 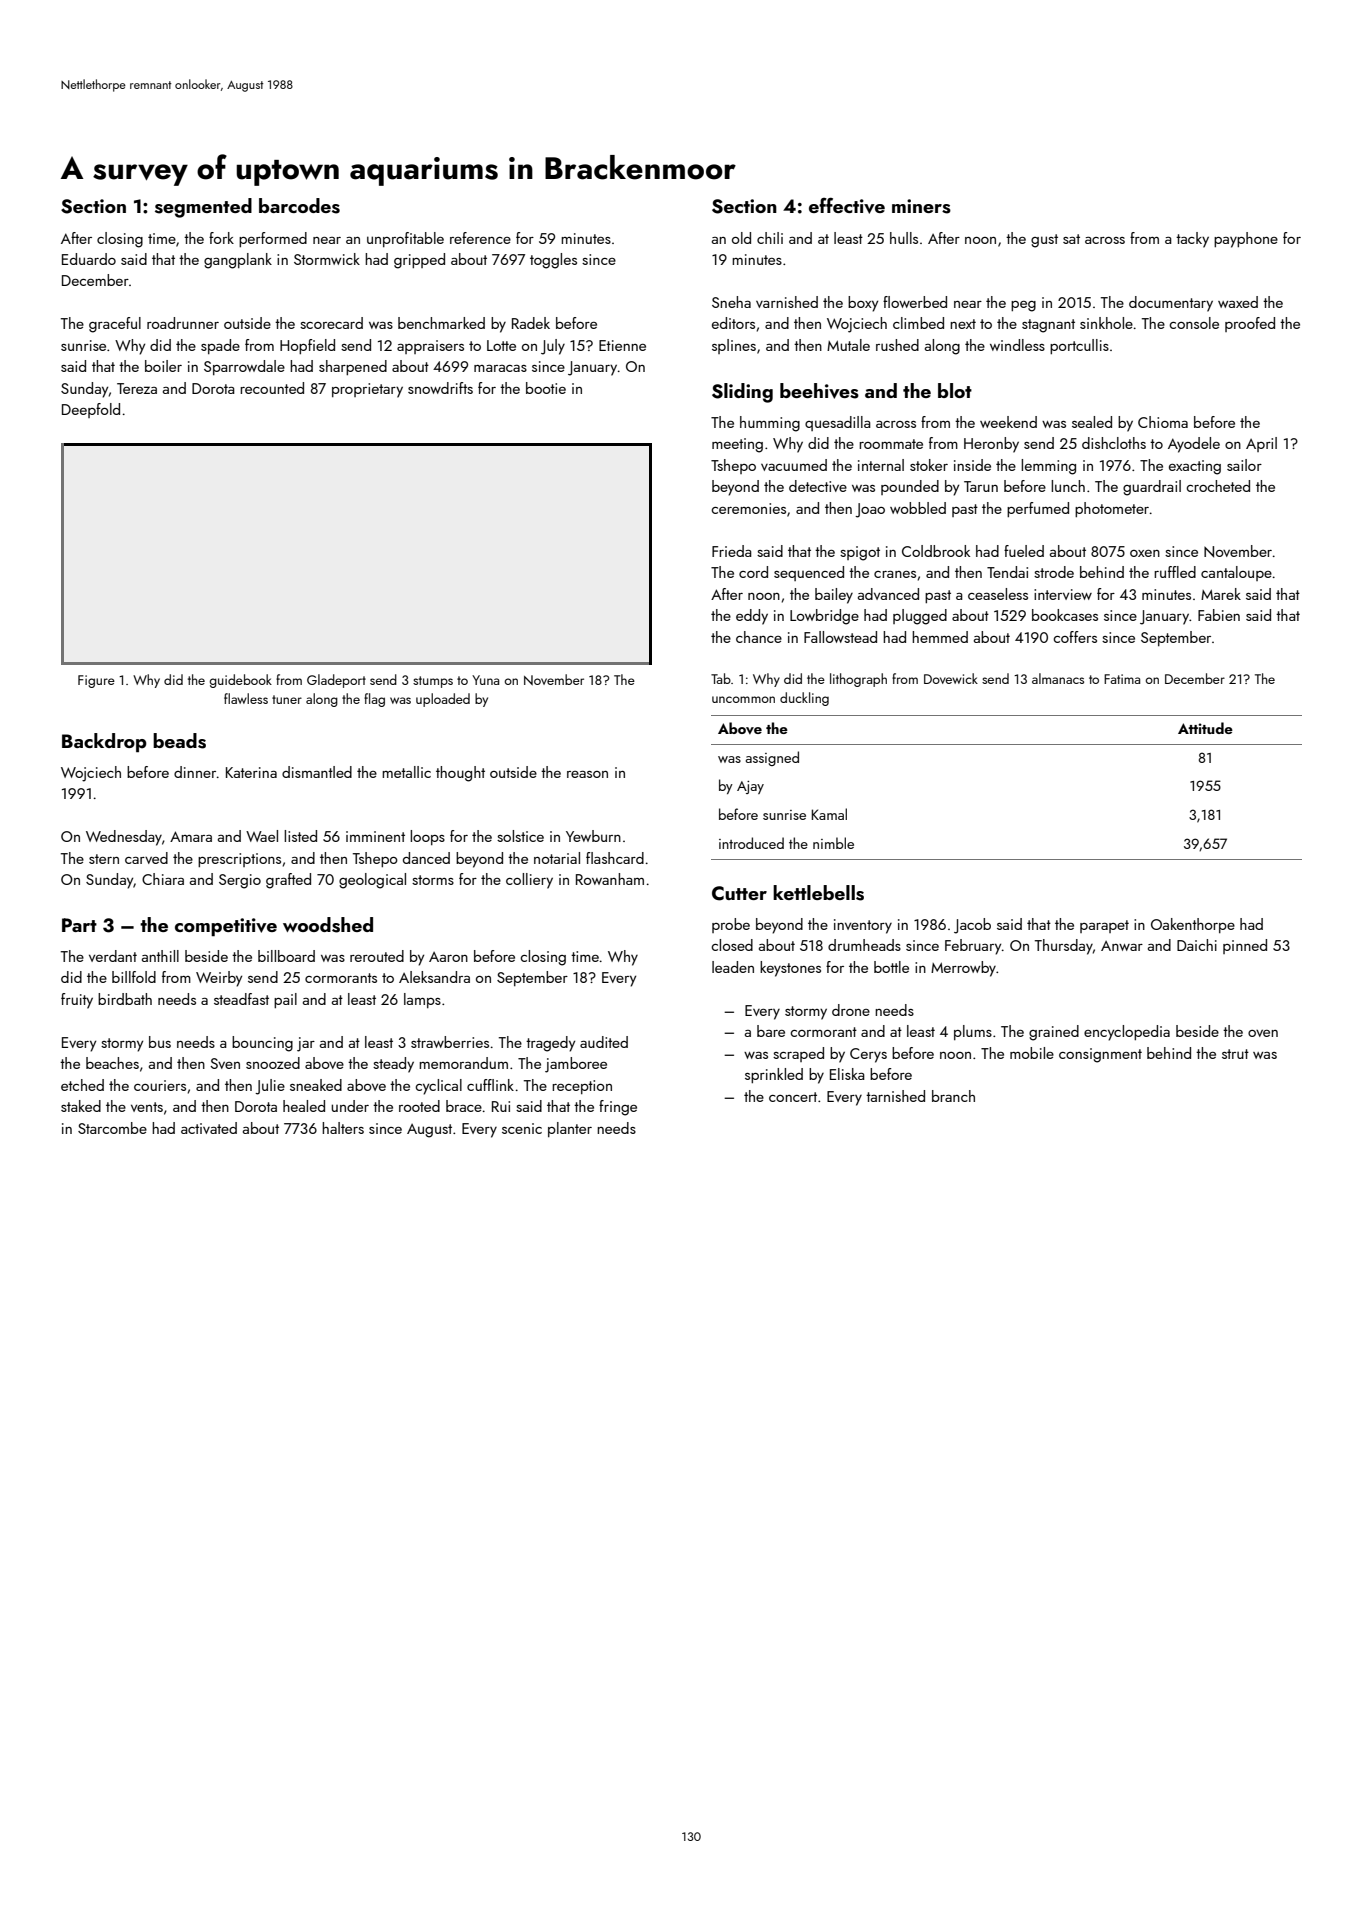 What do you see at coordinates (1024, 551) in the image?
I see `fueled` at bounding box center [1024, 551].
